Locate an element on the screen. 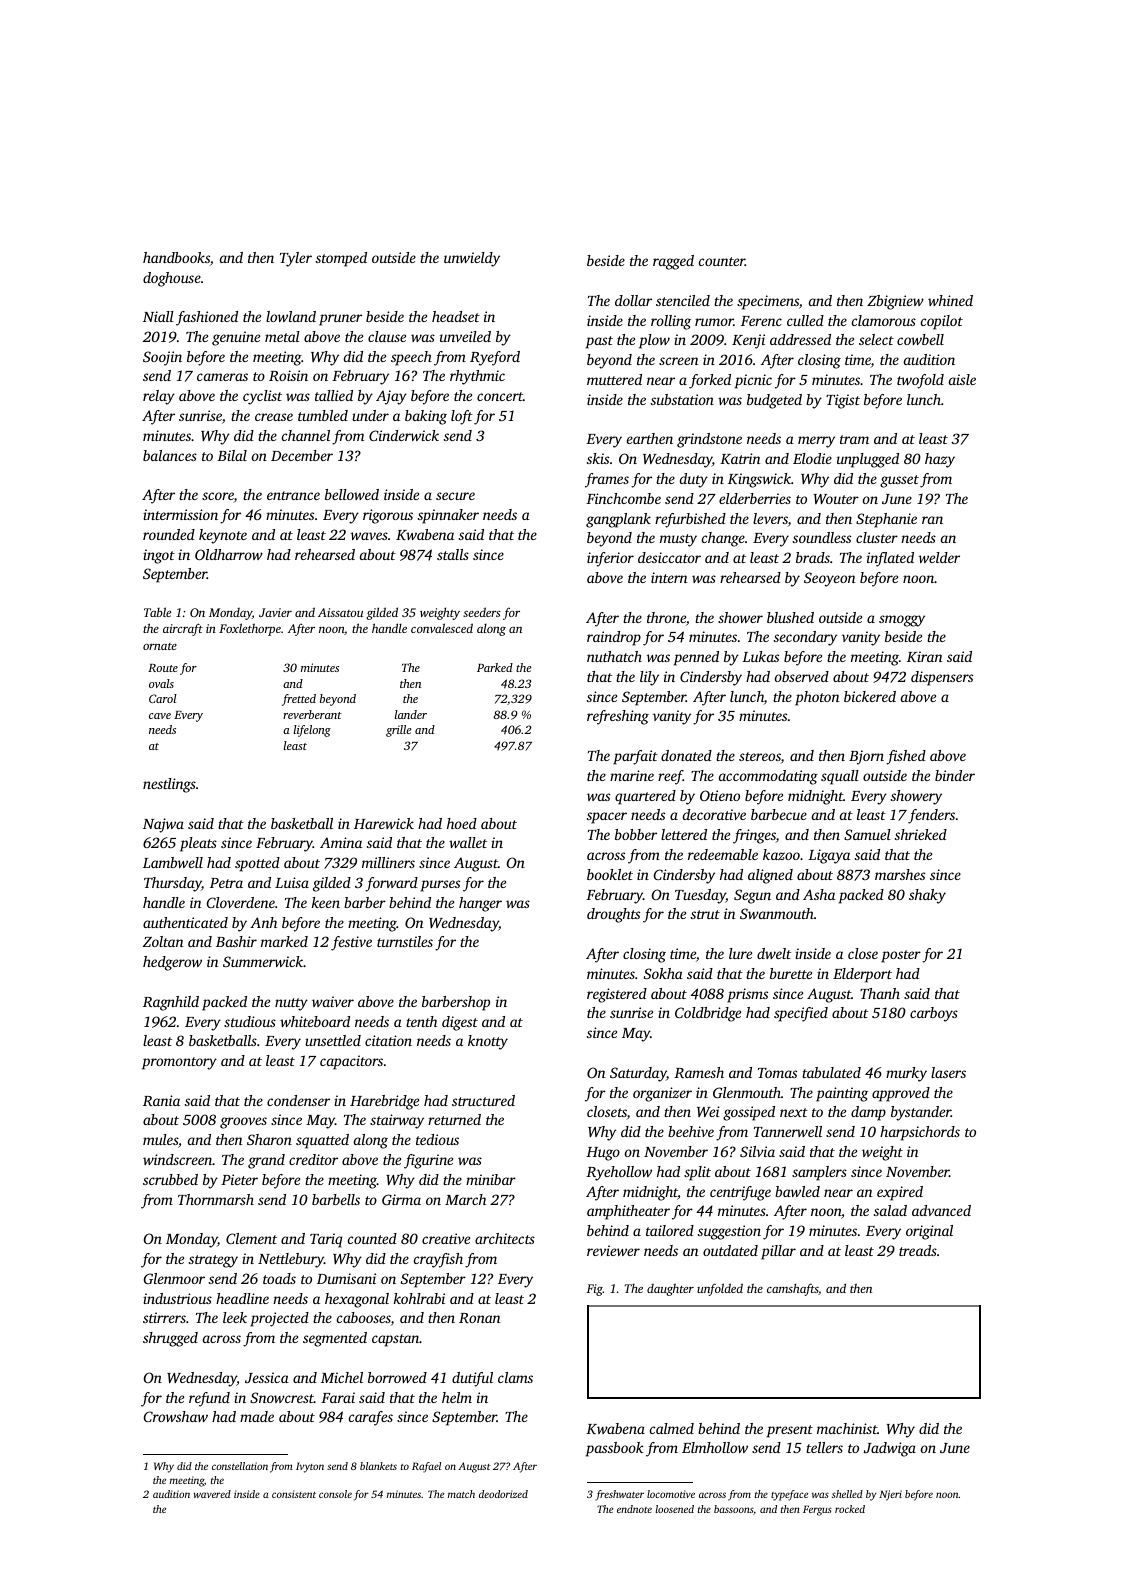 The width and height of the screenshot is (1124, 1590). Saturday is located at coordinates (638, 1074).
